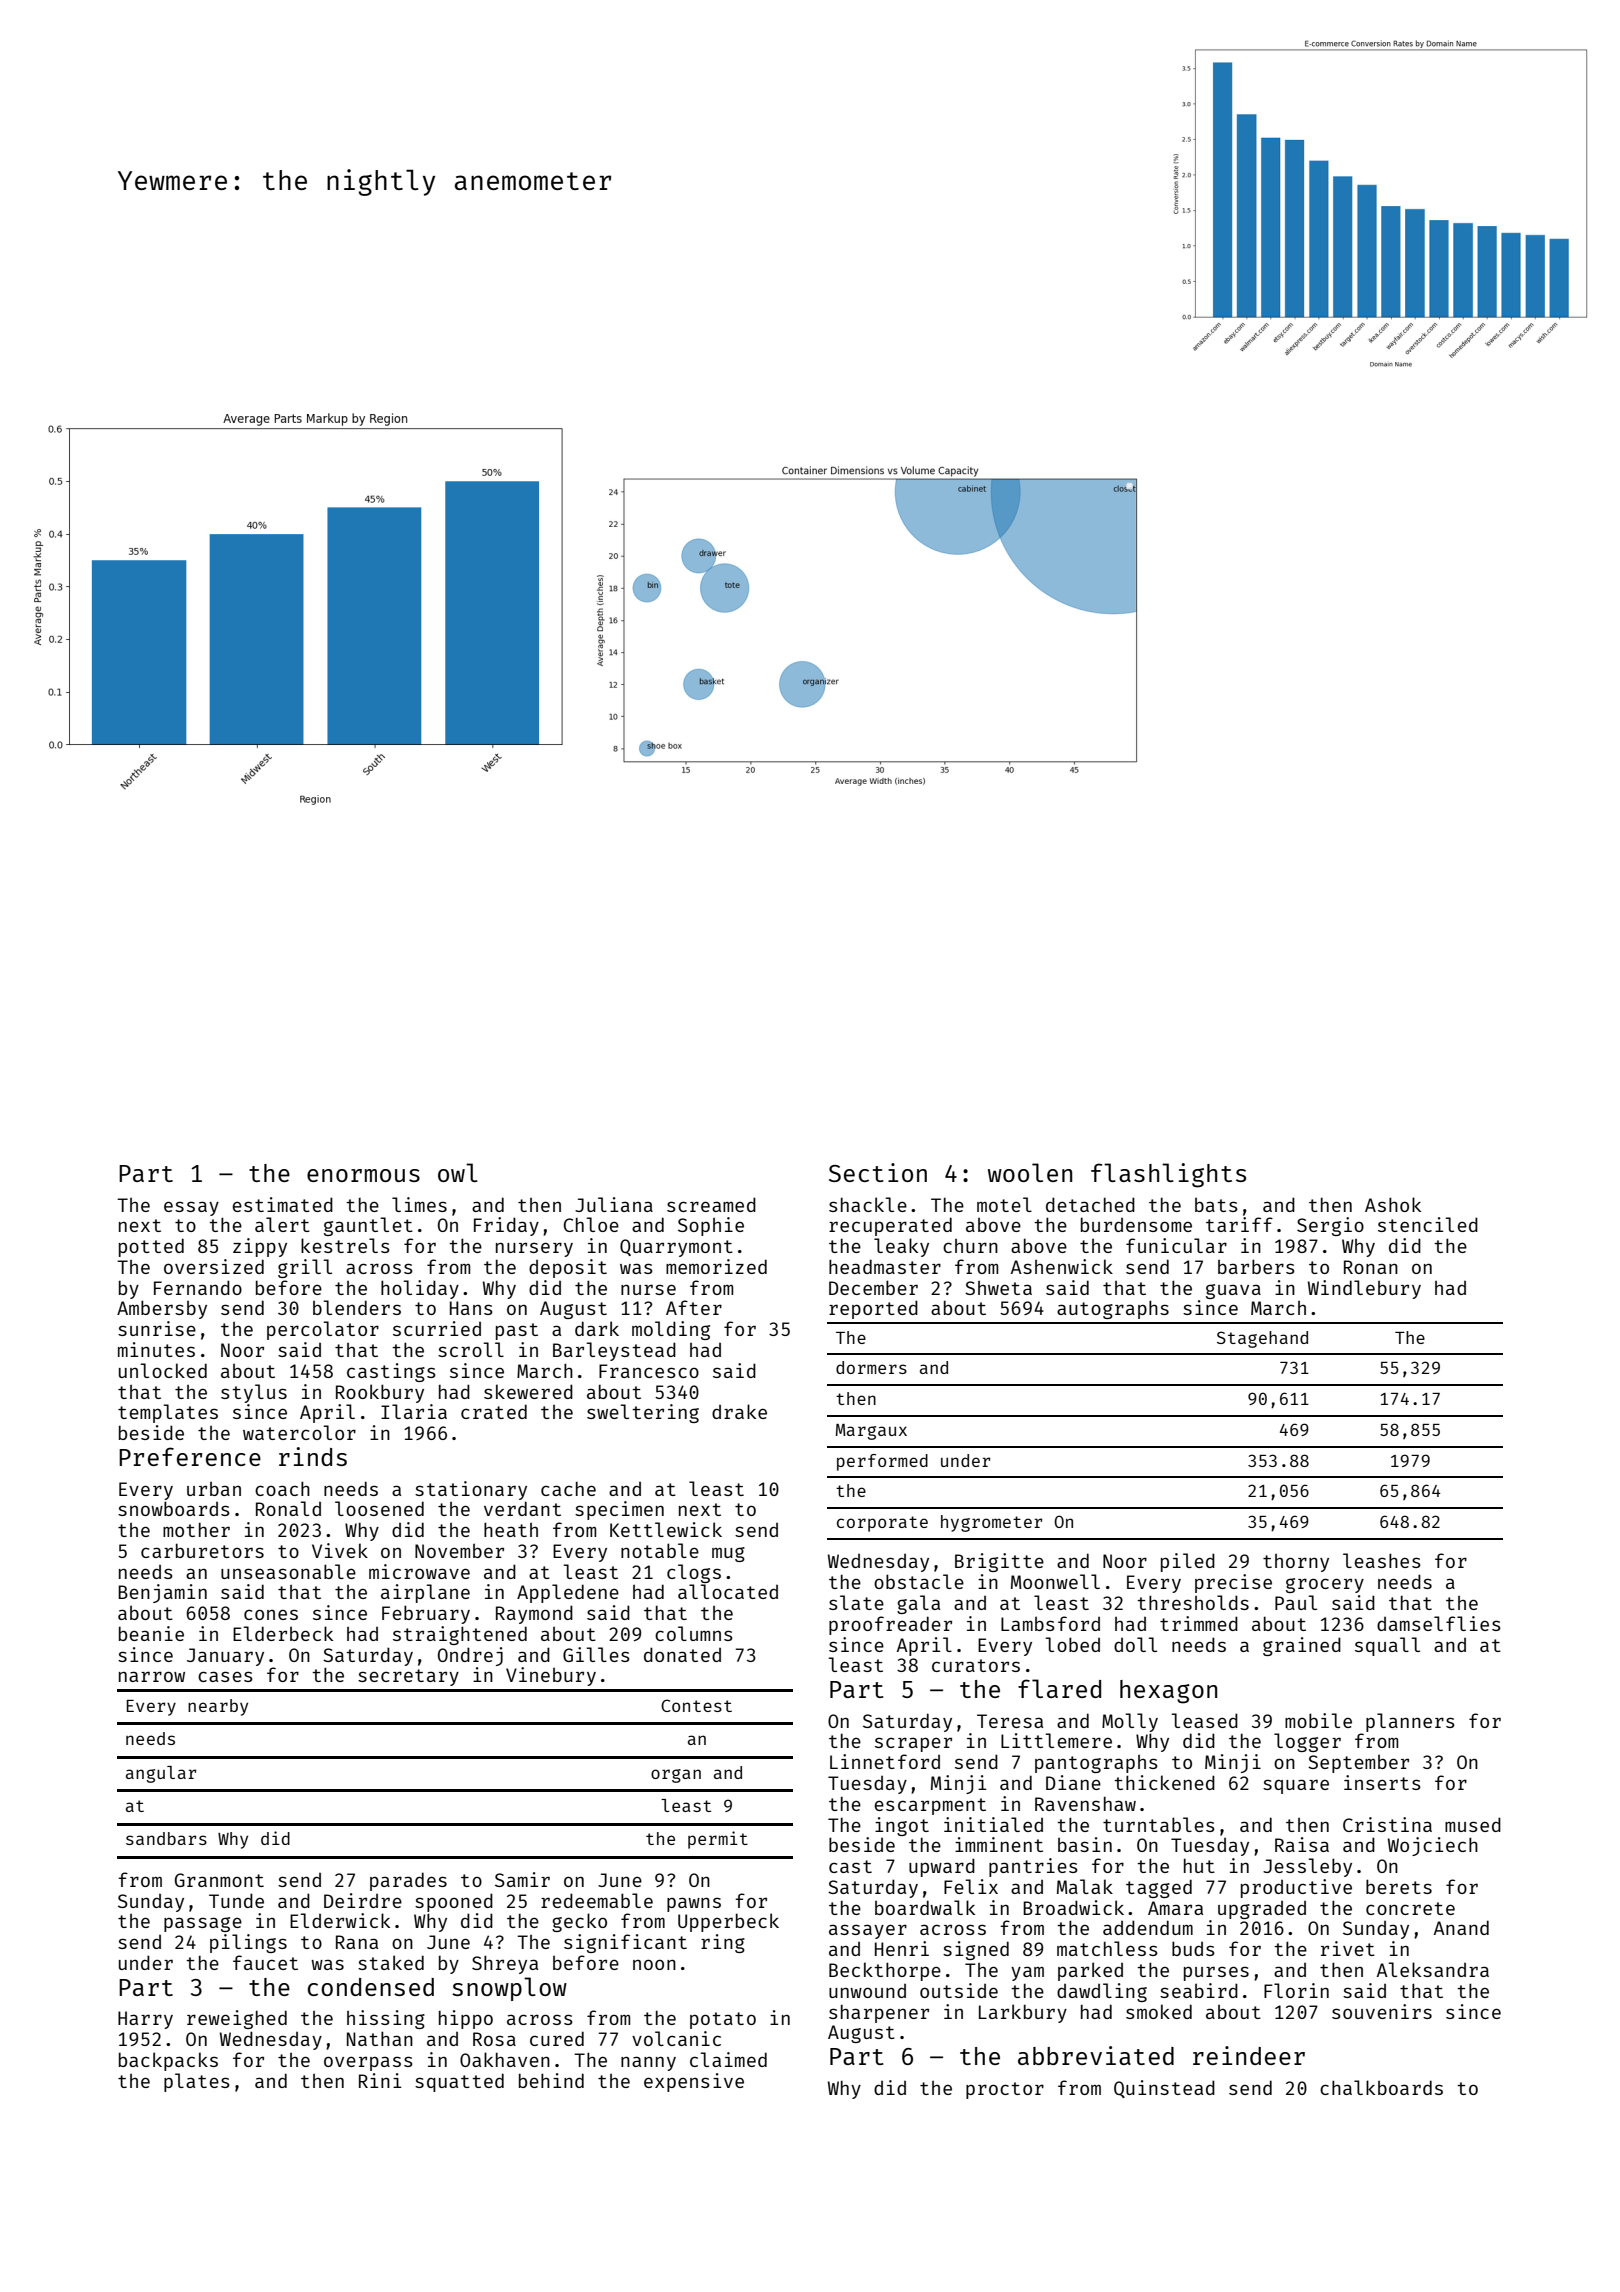 This page has height=2292, width=1620. Describe the element at coordinates (305, 1268) in the page. I see `grill` at that location.
